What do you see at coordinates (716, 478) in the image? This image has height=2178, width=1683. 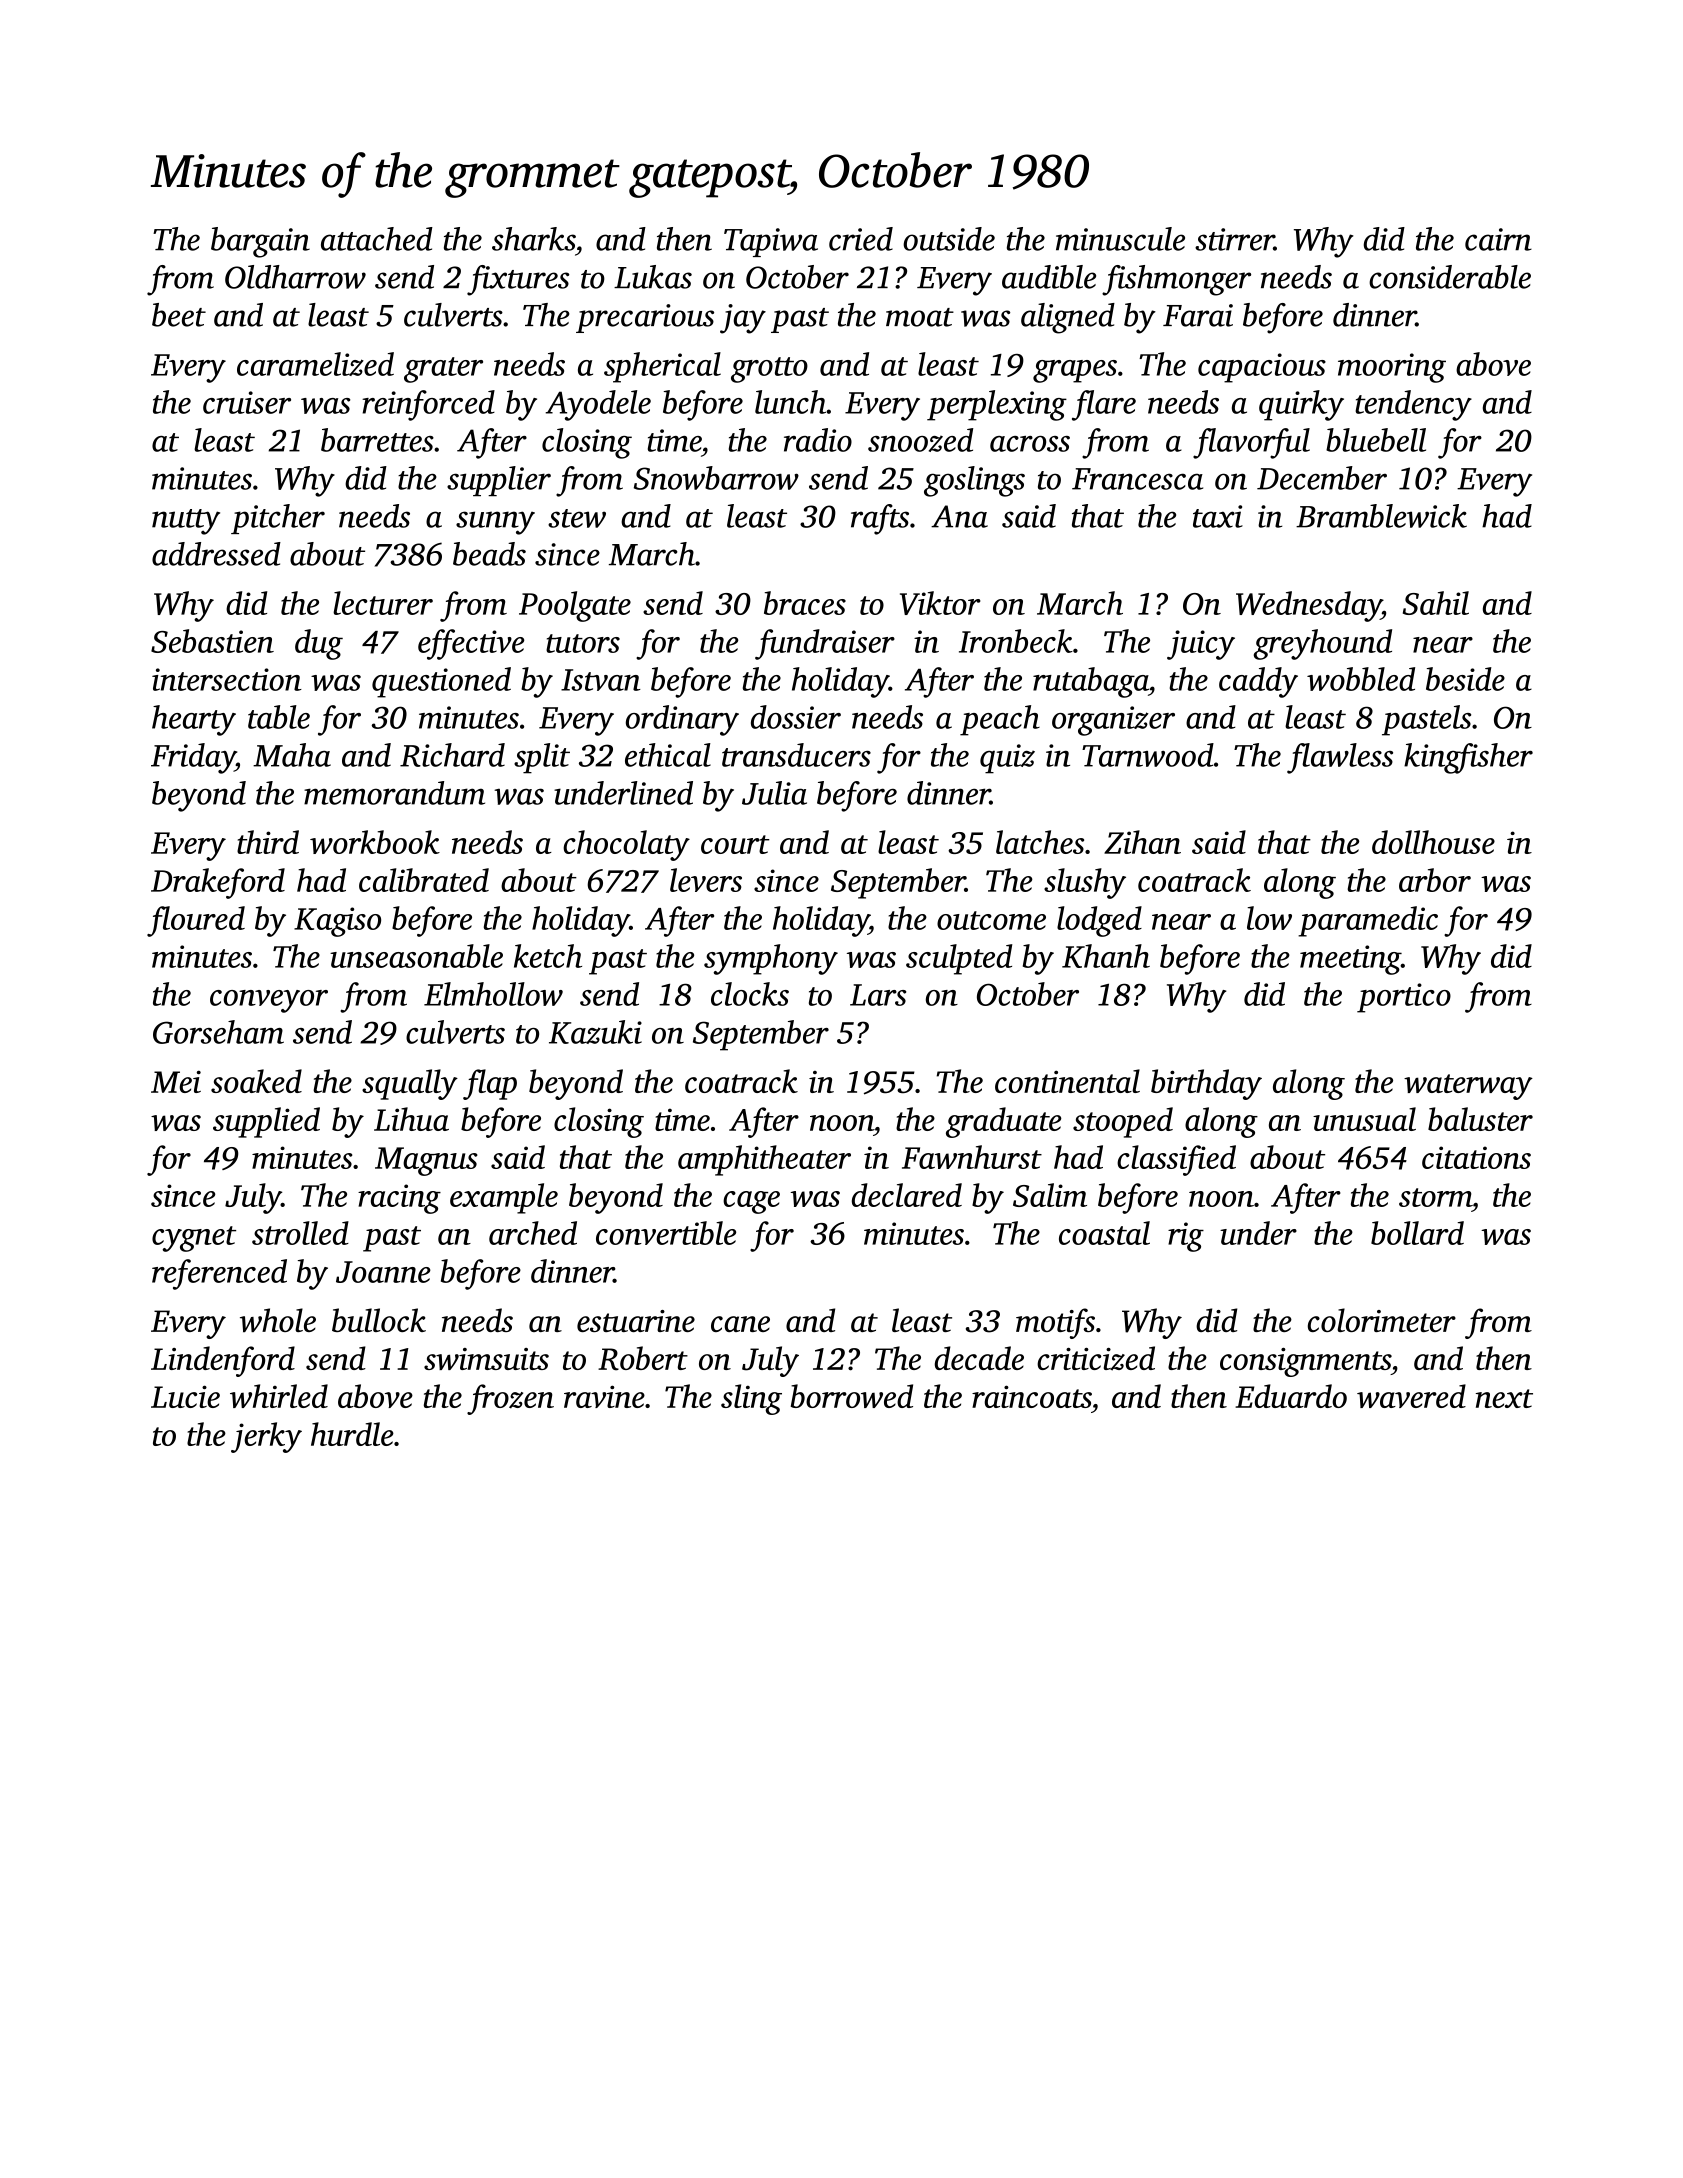 I see `Snowbarrow` at bounding box center [716, 478].
